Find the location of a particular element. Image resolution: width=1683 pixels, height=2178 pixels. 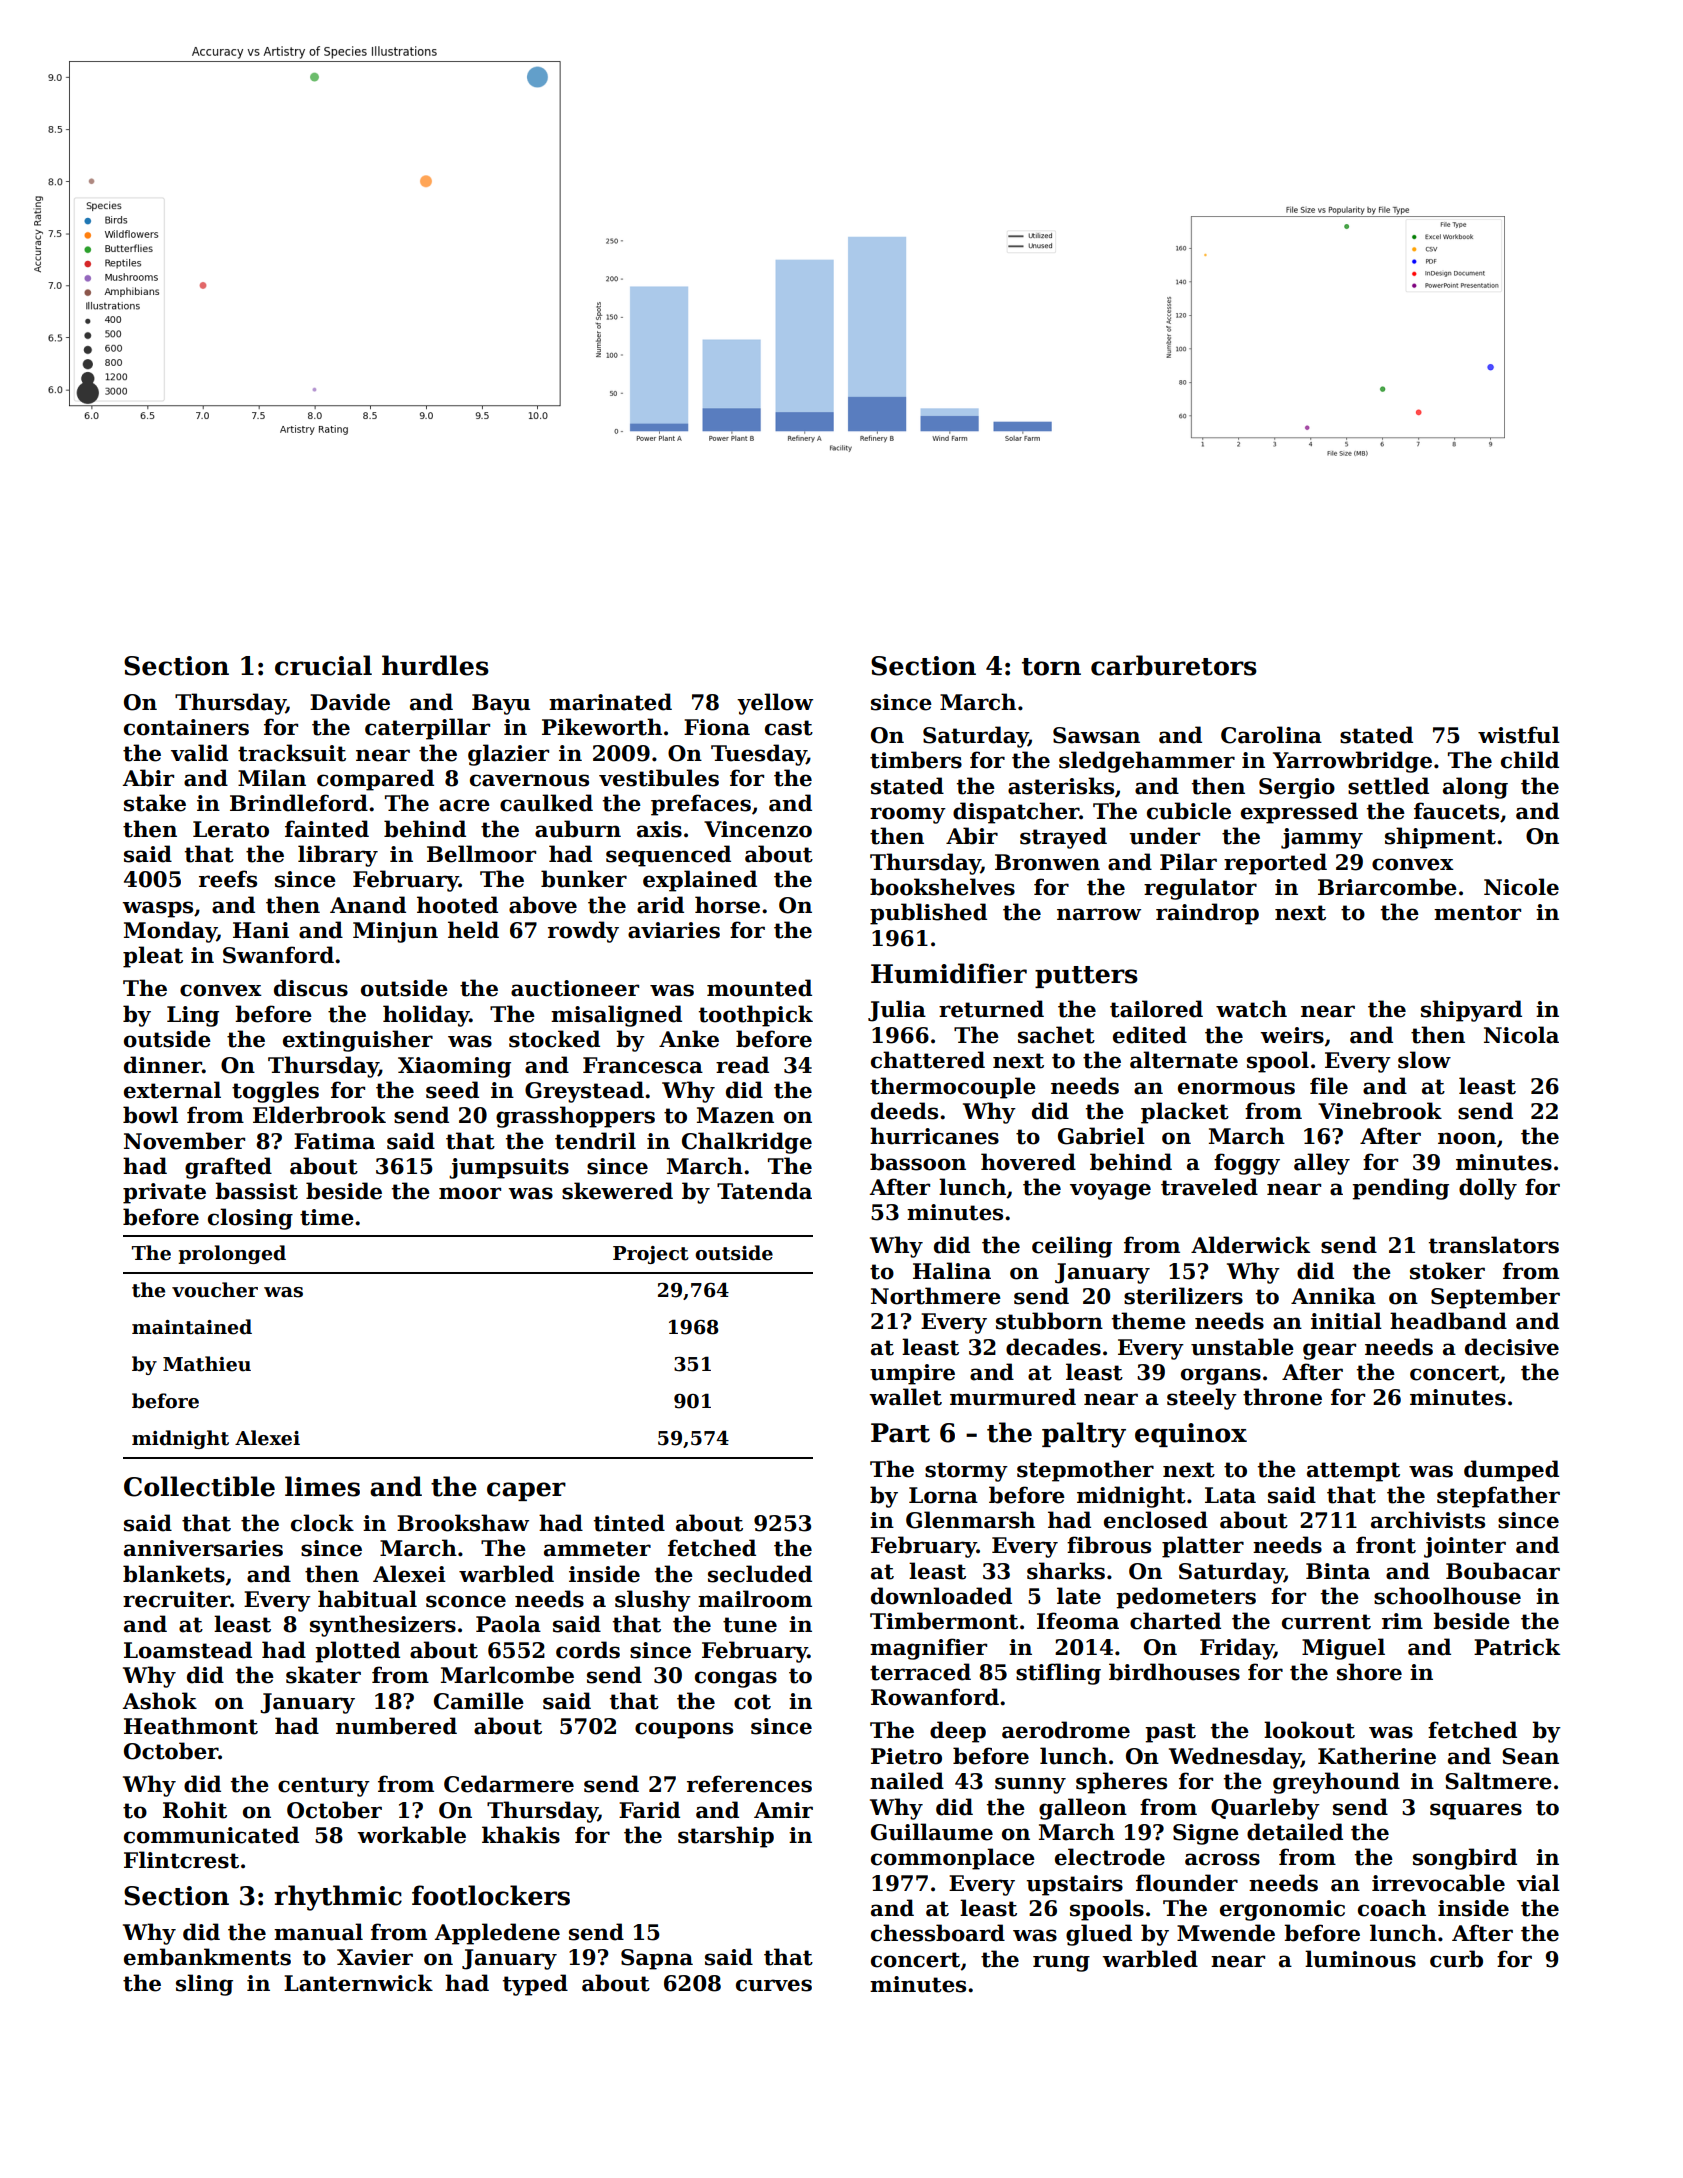

published is located at coordinates (928, 914).
